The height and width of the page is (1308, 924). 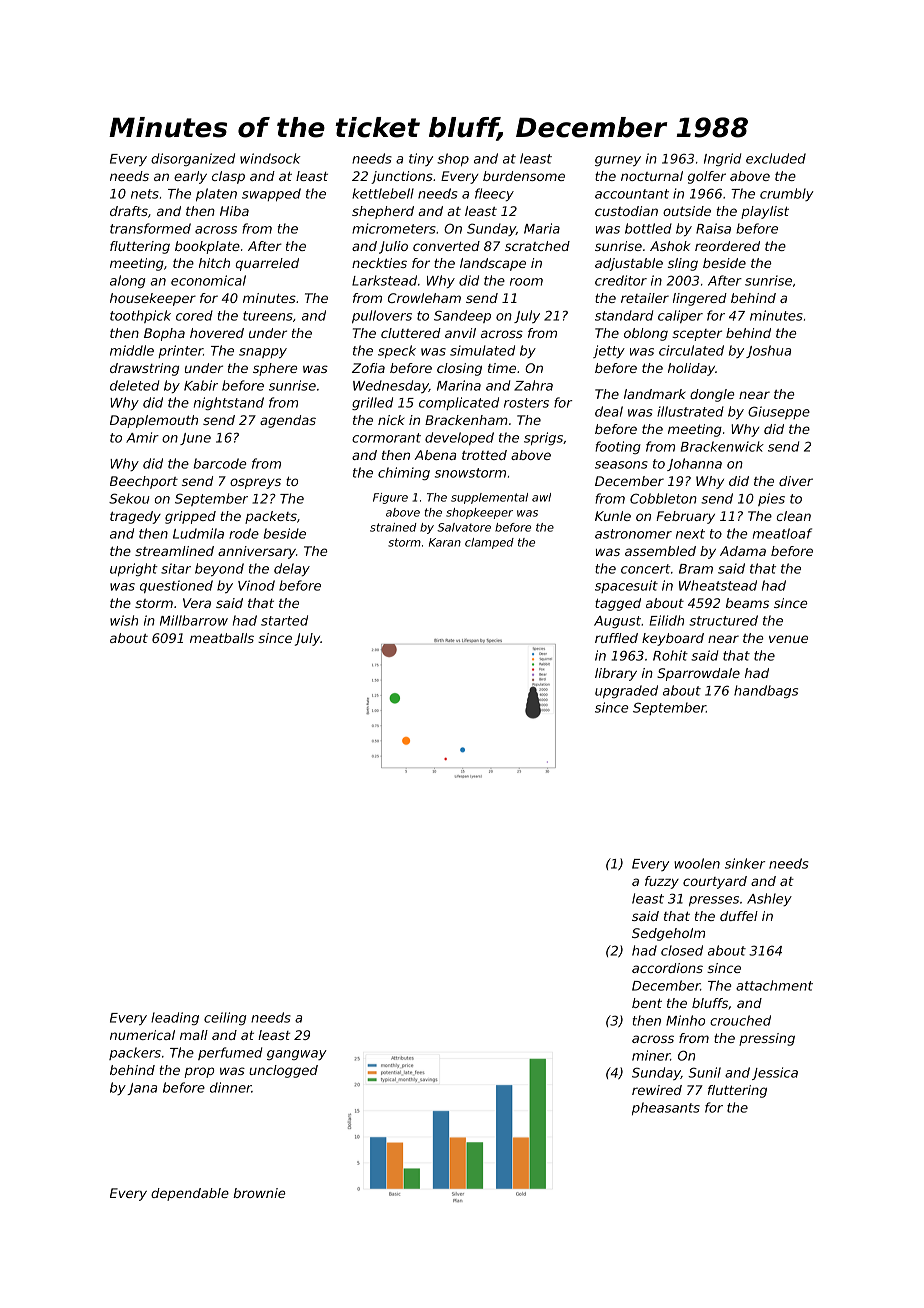 What do you see at coordinates (190, 1194) in the page?
I see `dependable` at bounding box center [190, 1194].
